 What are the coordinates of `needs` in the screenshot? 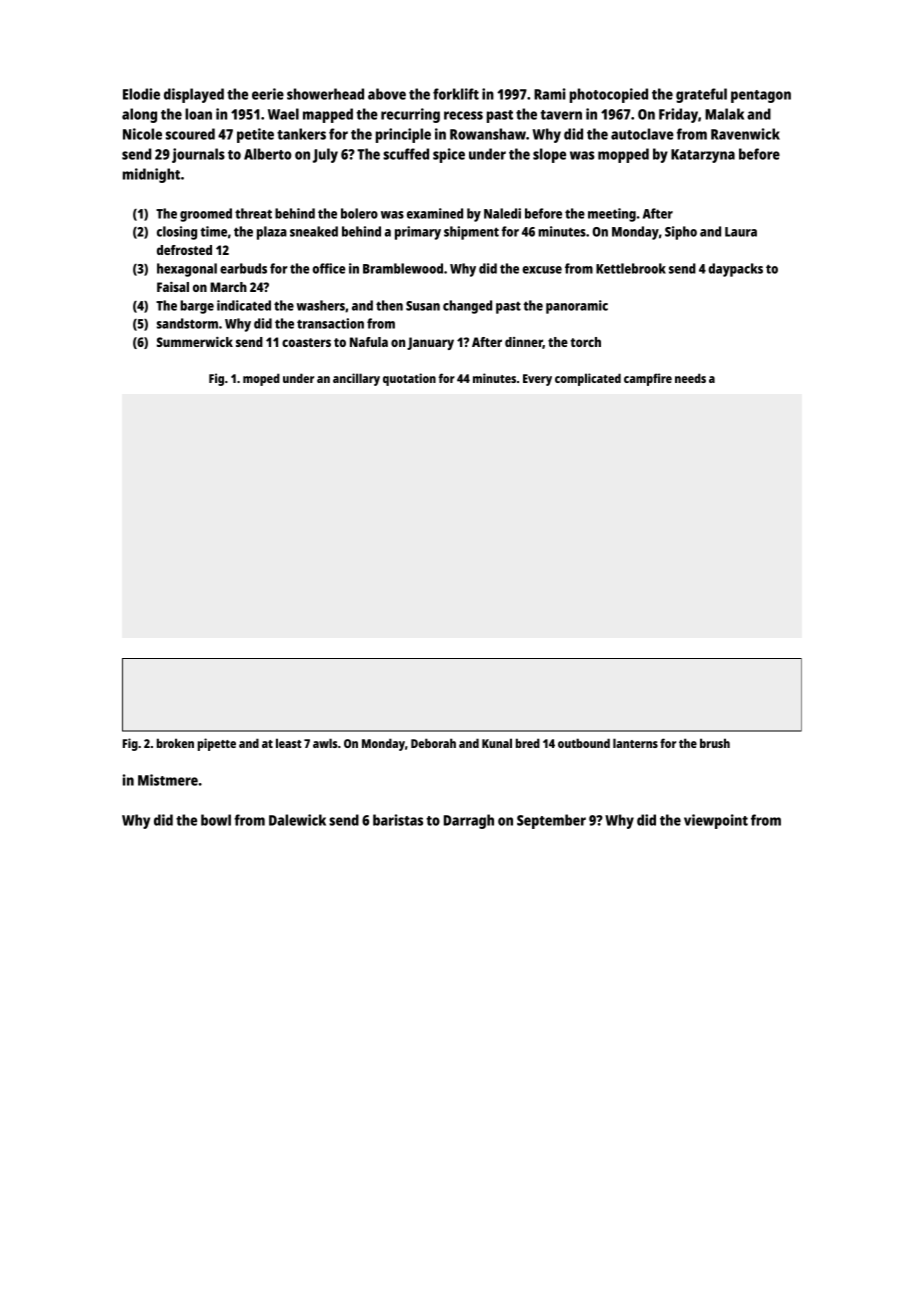 It's located at (690, 378).
